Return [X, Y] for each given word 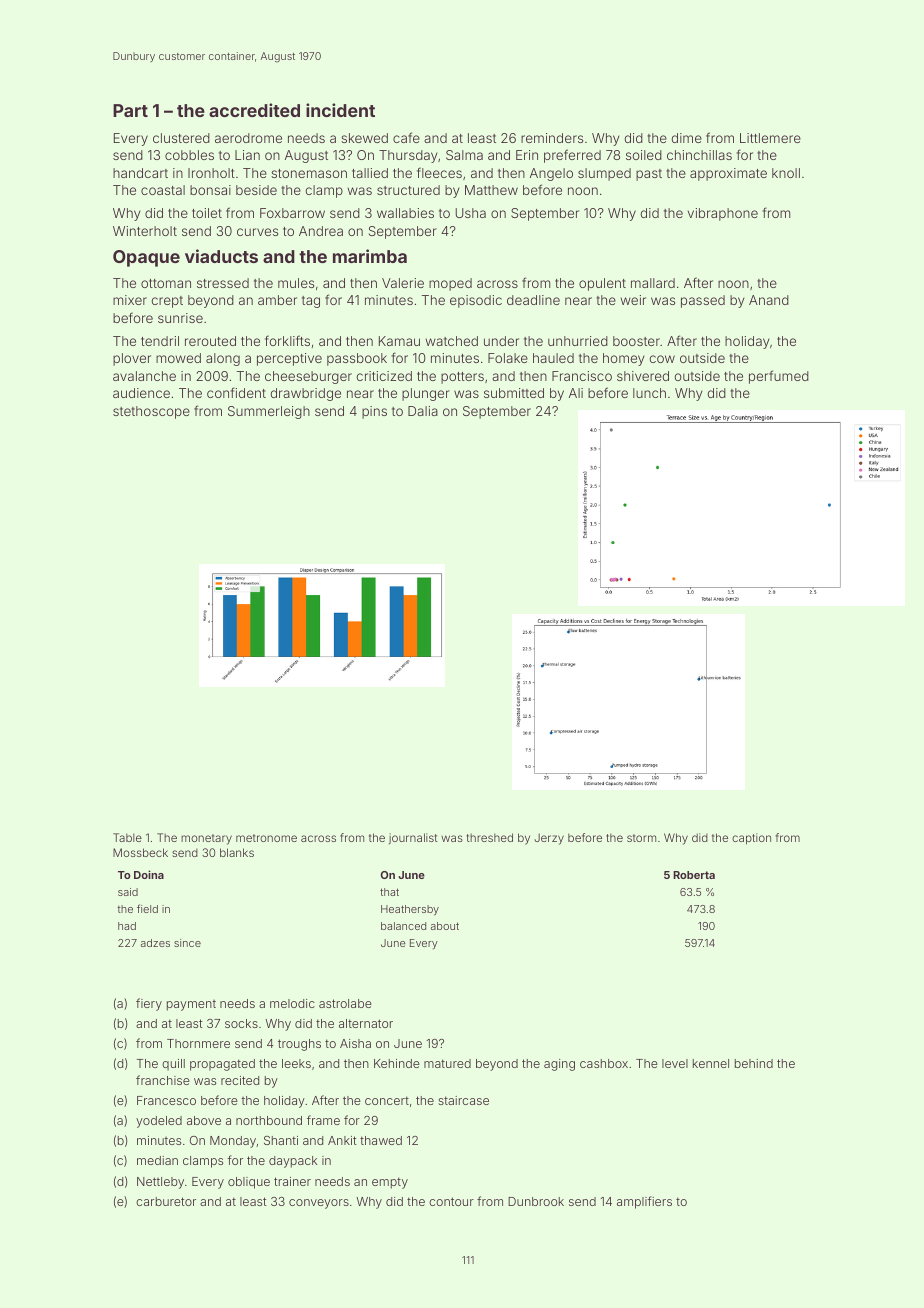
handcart [140, 173]
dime [687, 138]
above [204, 1120]
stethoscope [151, 412]
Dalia [423, 411]
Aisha [355, 1043]
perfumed [779, 377]
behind [754, 1063]
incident [340, 110]
